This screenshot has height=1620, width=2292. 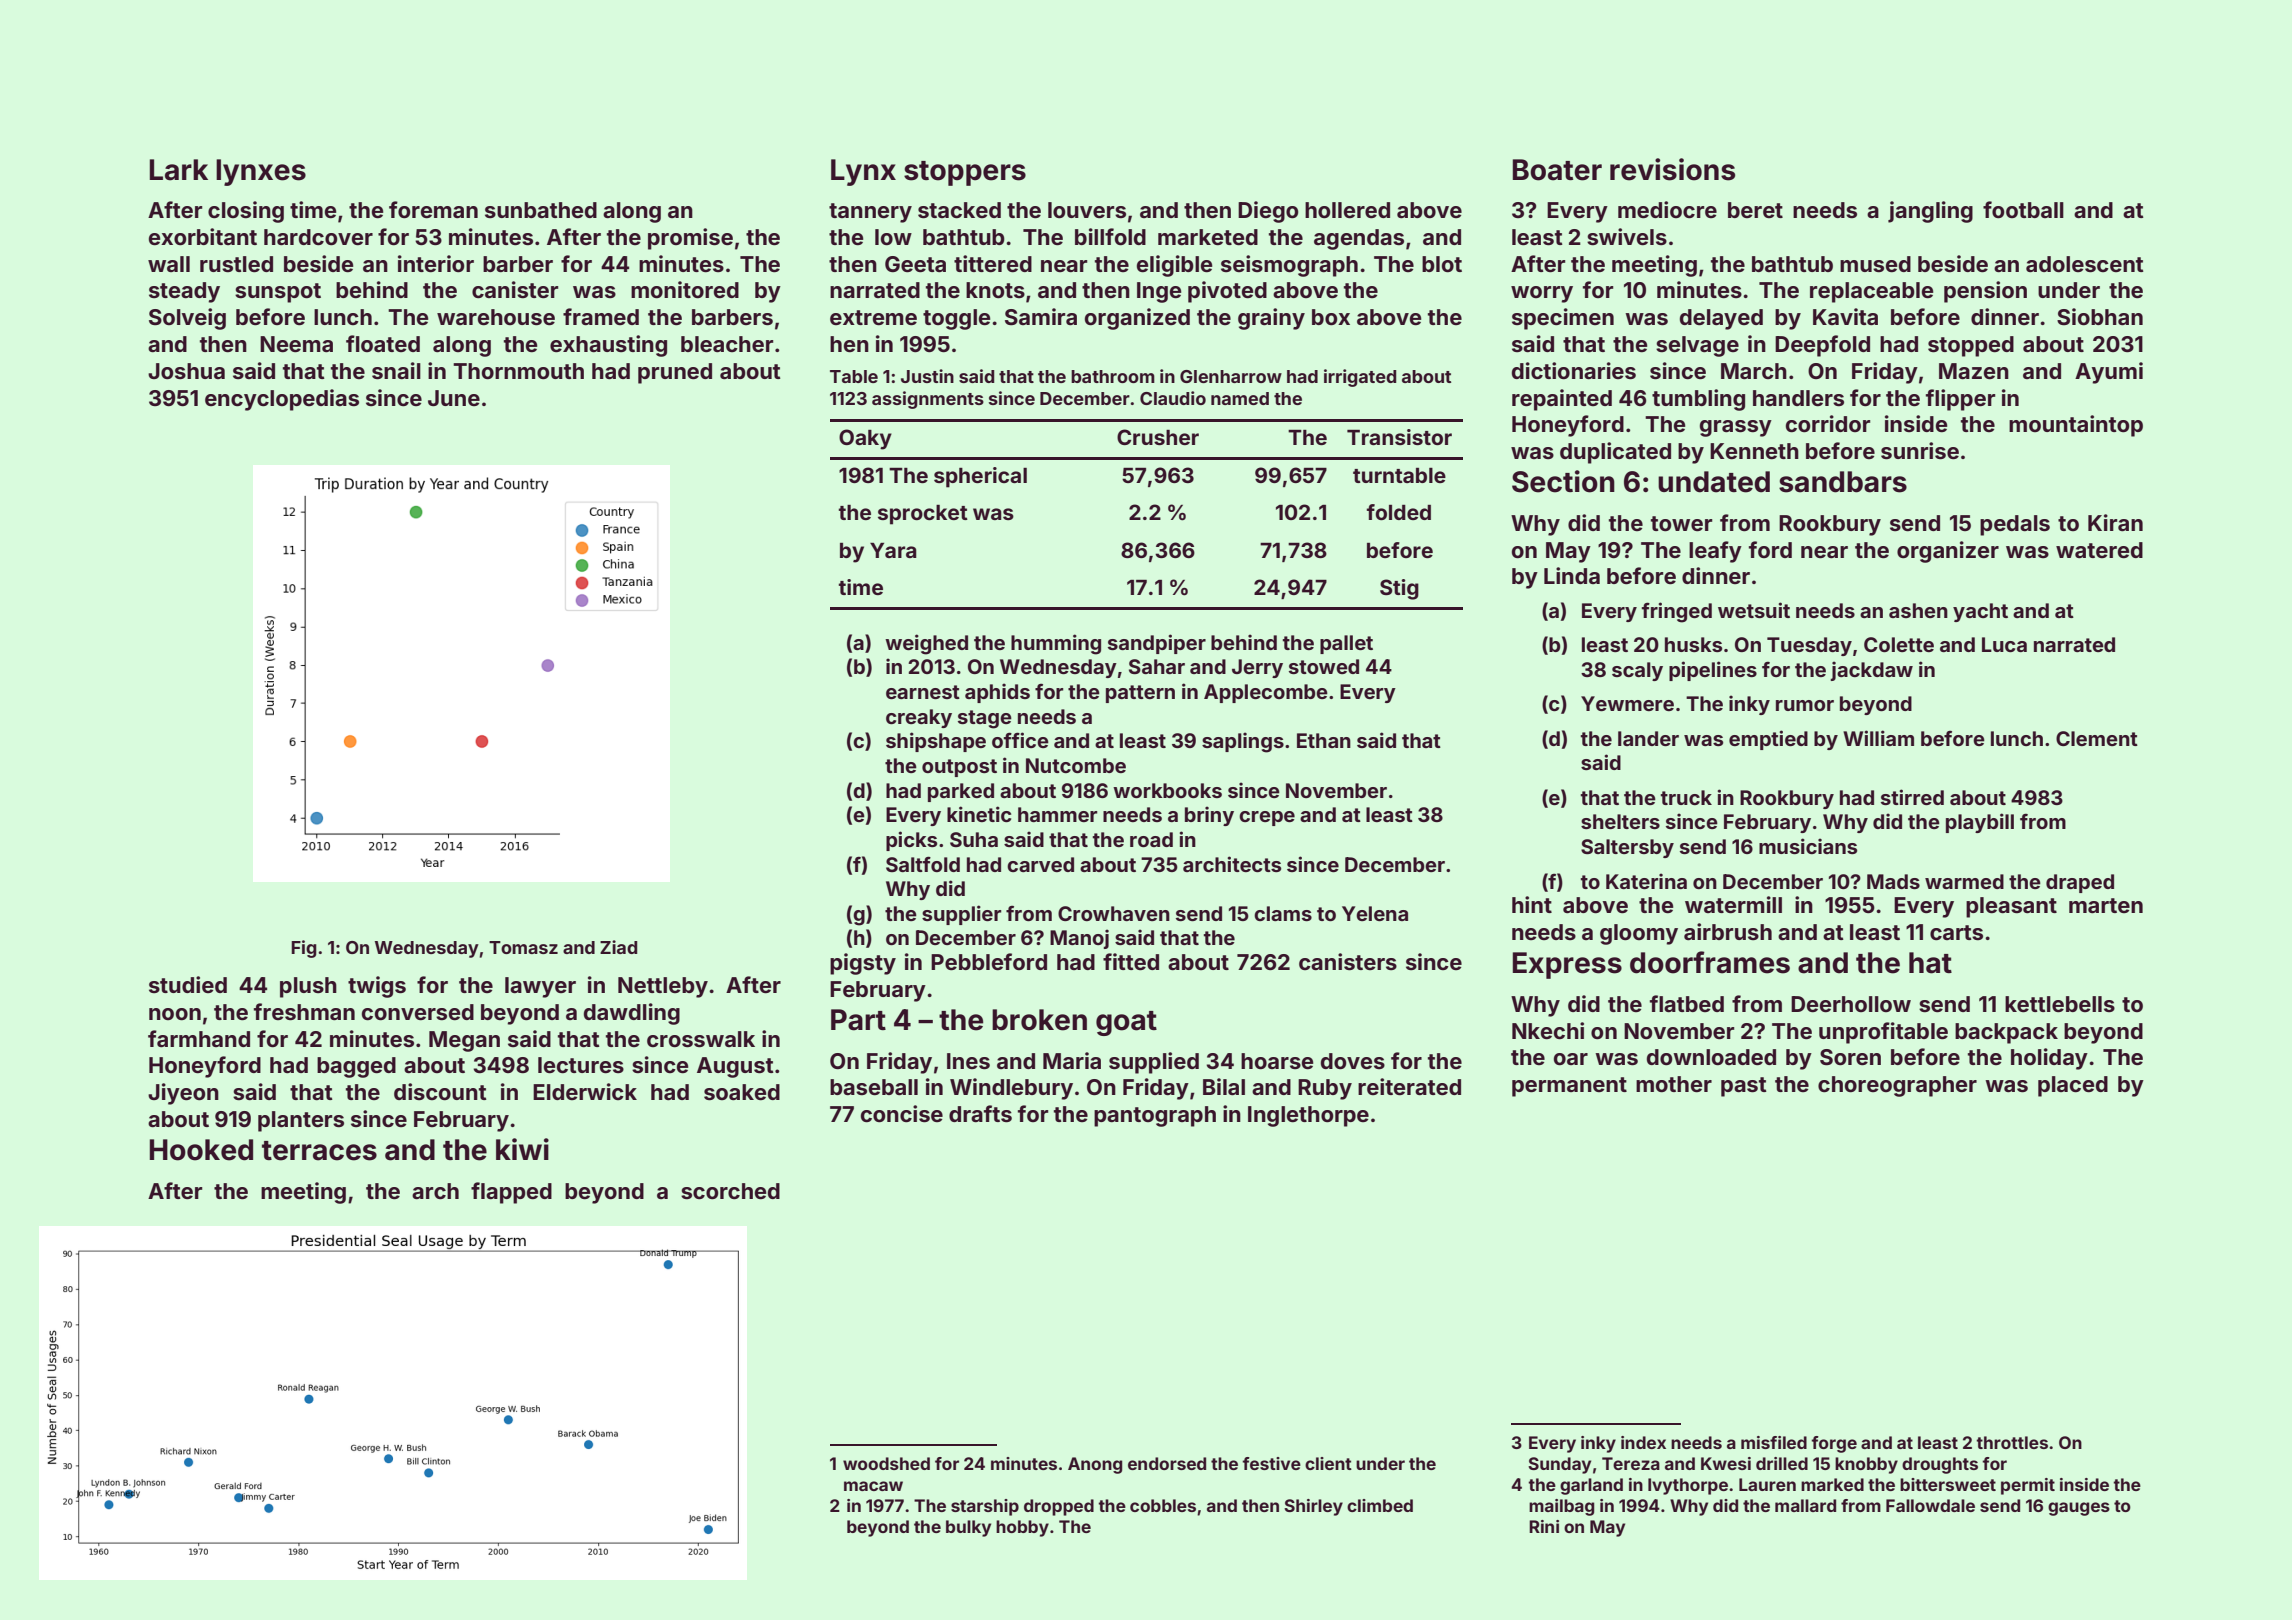 What do you see at coordinates (965, 173) in the screenshot?
I see `stoppers` at bounding box center [965, 173].
